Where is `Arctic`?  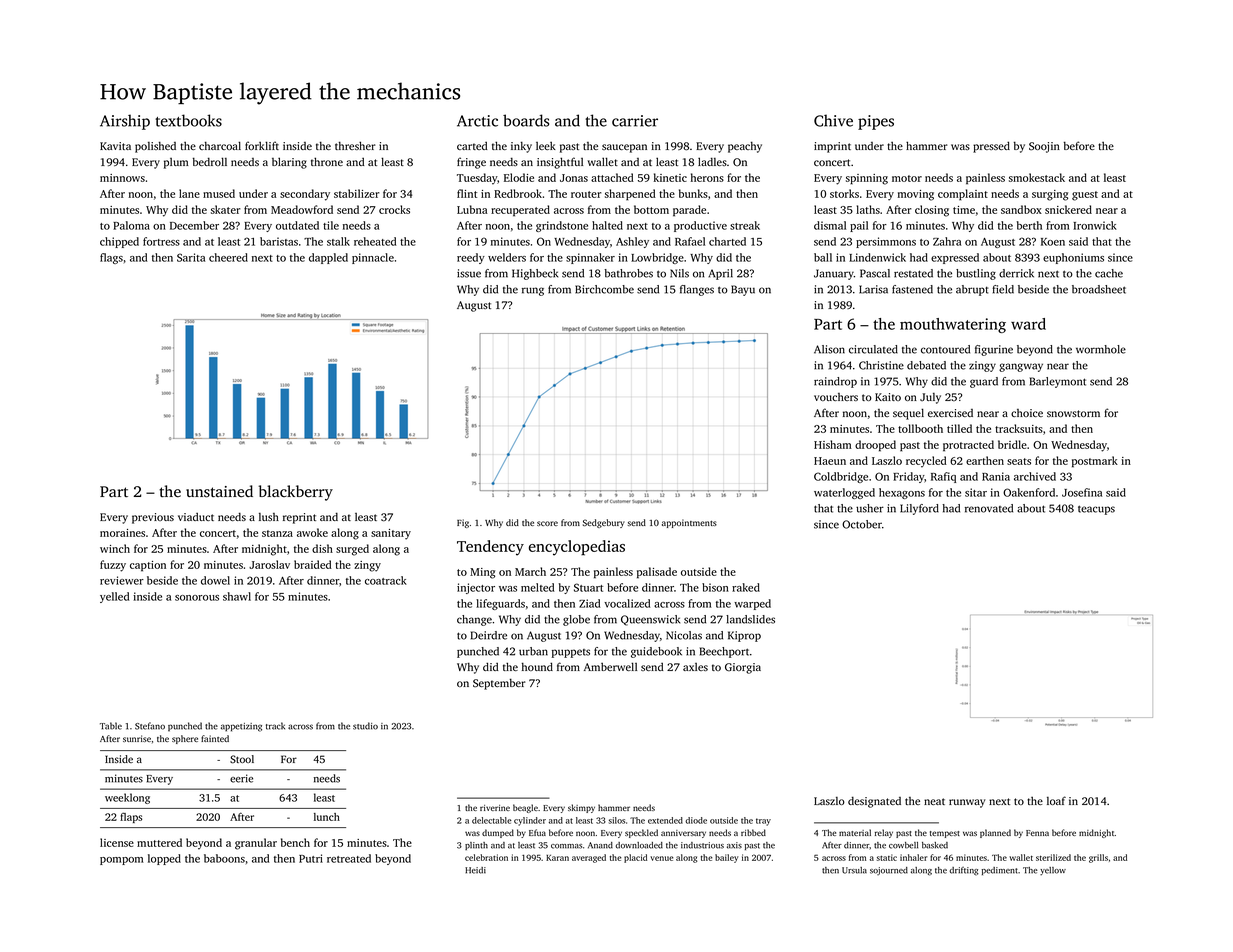 Arctic is located at coordinates (477, 121).
